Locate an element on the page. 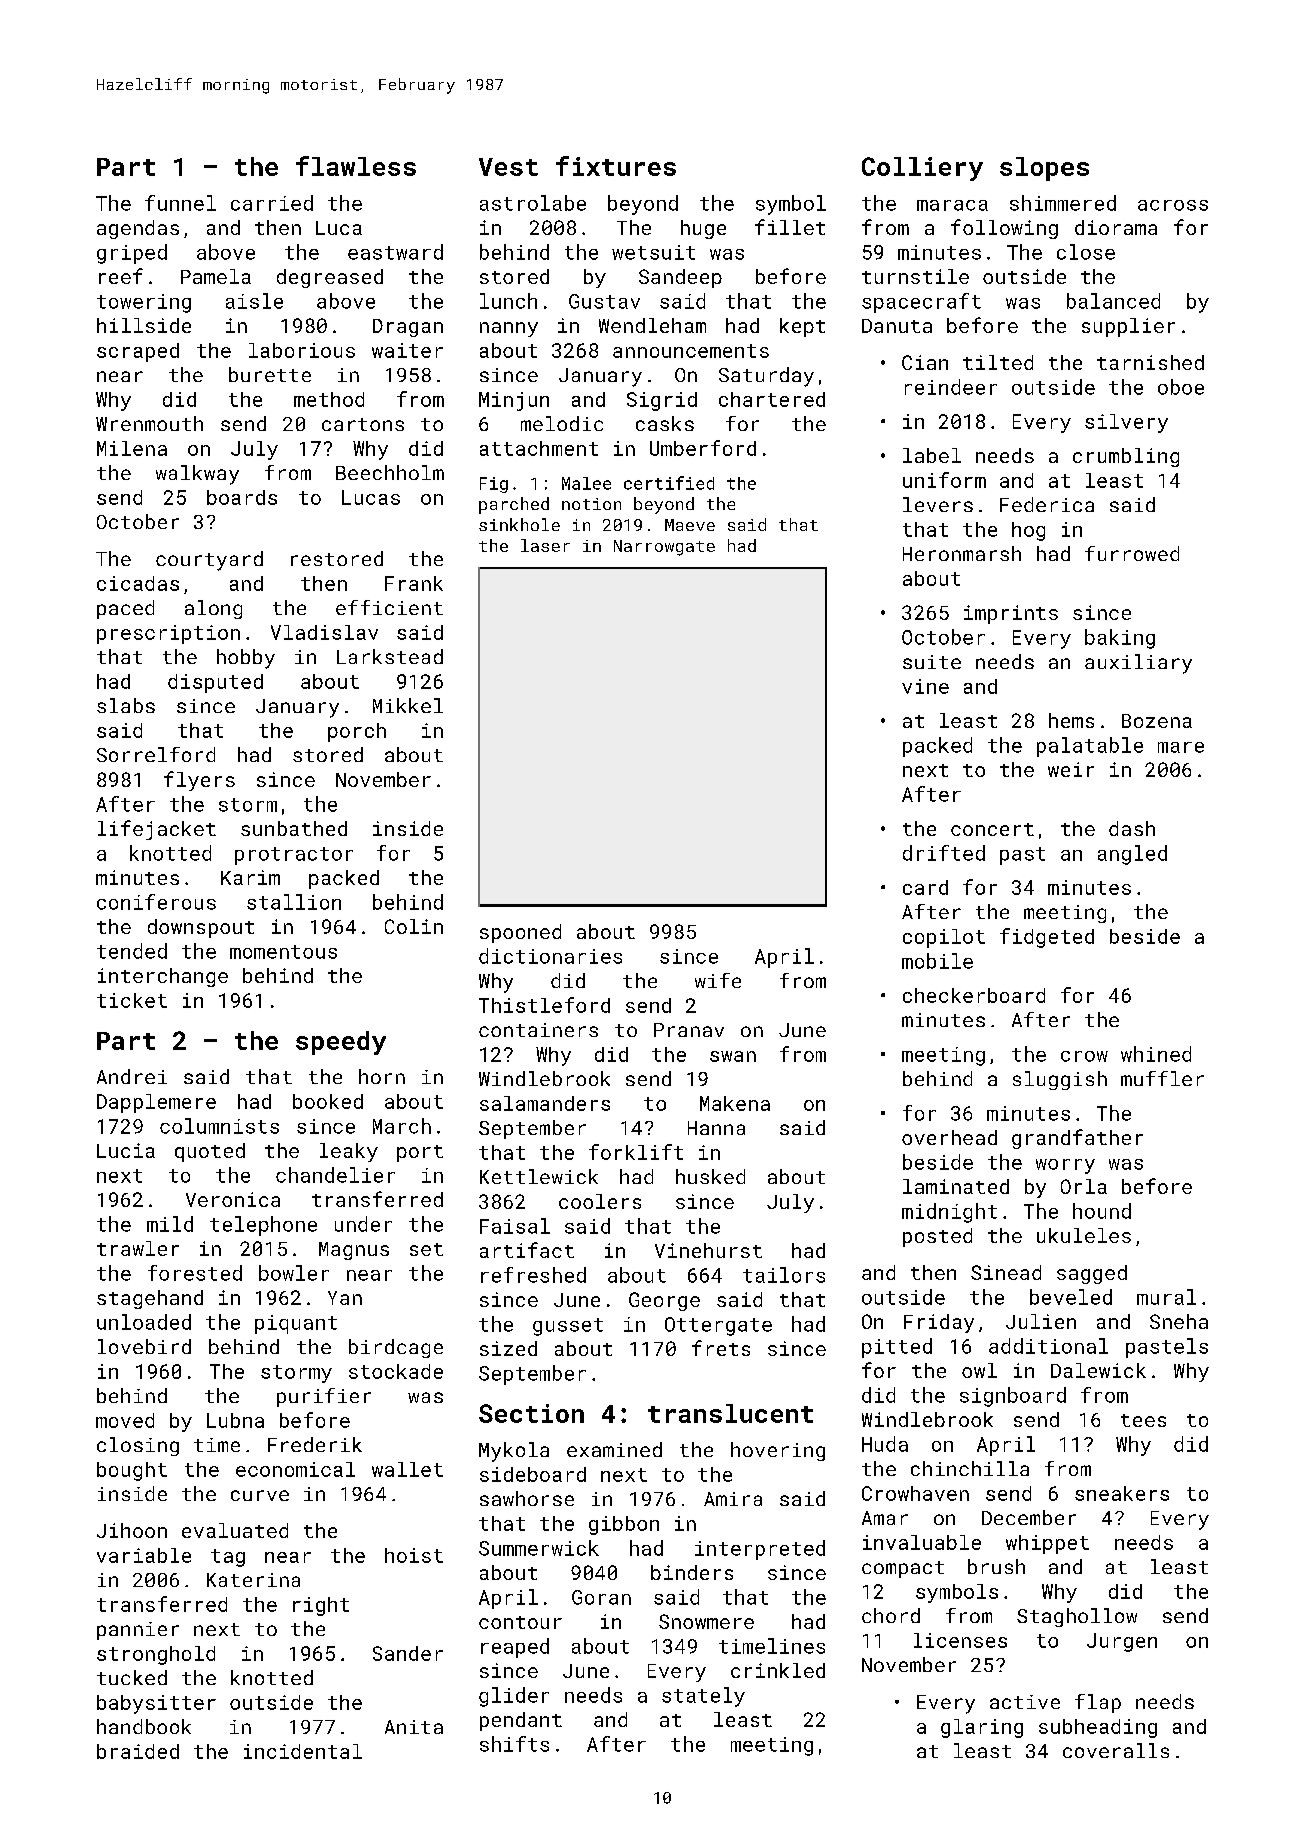 The image size is (1305, 1845). slopes is located at coordinates (1044, 169).
